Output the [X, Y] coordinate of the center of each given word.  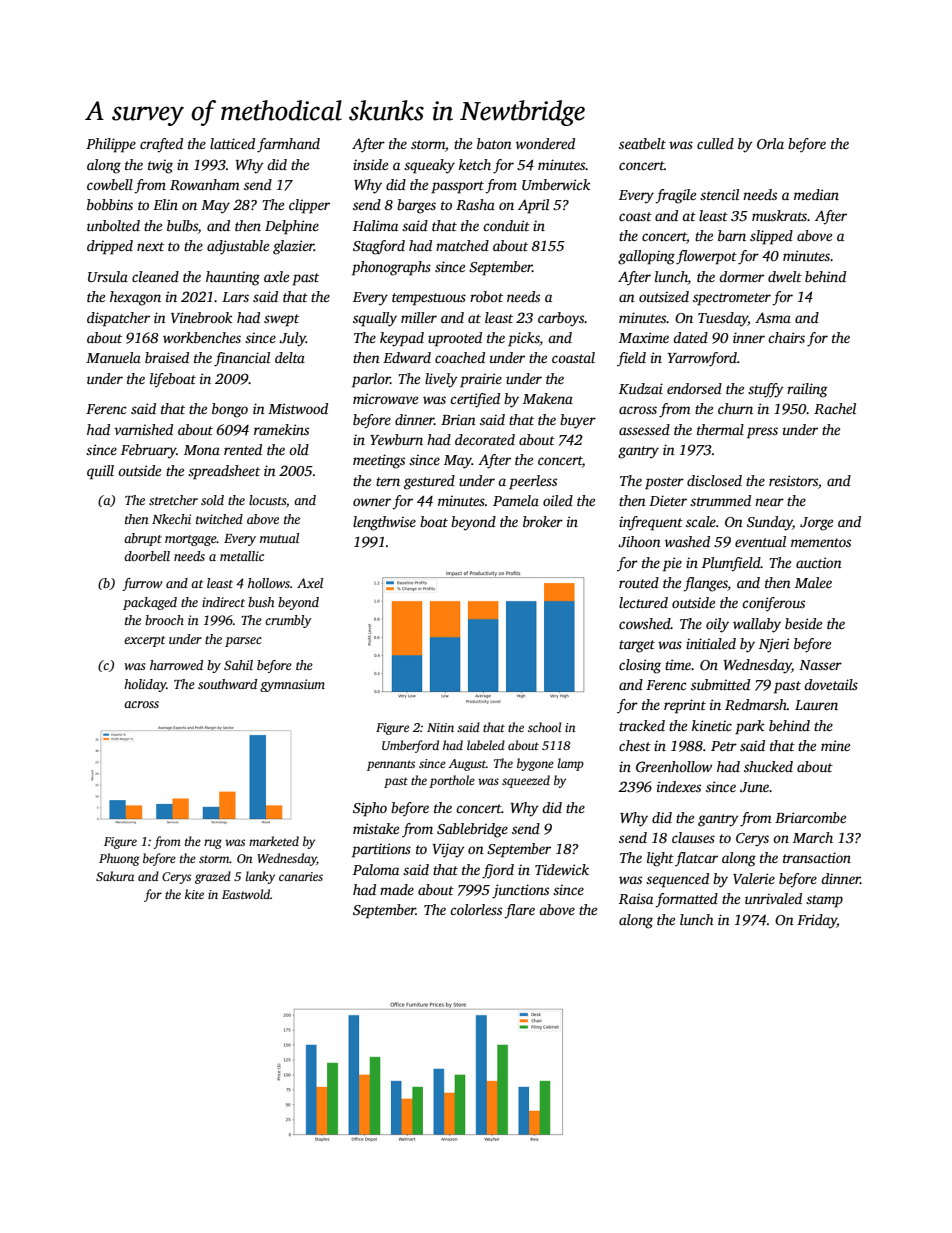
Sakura [115, 876]
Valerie [754, 878]
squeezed [526, 781]
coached [460, 357]
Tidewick [562, 869]
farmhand [288, 145]
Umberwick [556, 184]
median [816, 194]
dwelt [785, 276]
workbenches [202, 337]
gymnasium [292, 685]
